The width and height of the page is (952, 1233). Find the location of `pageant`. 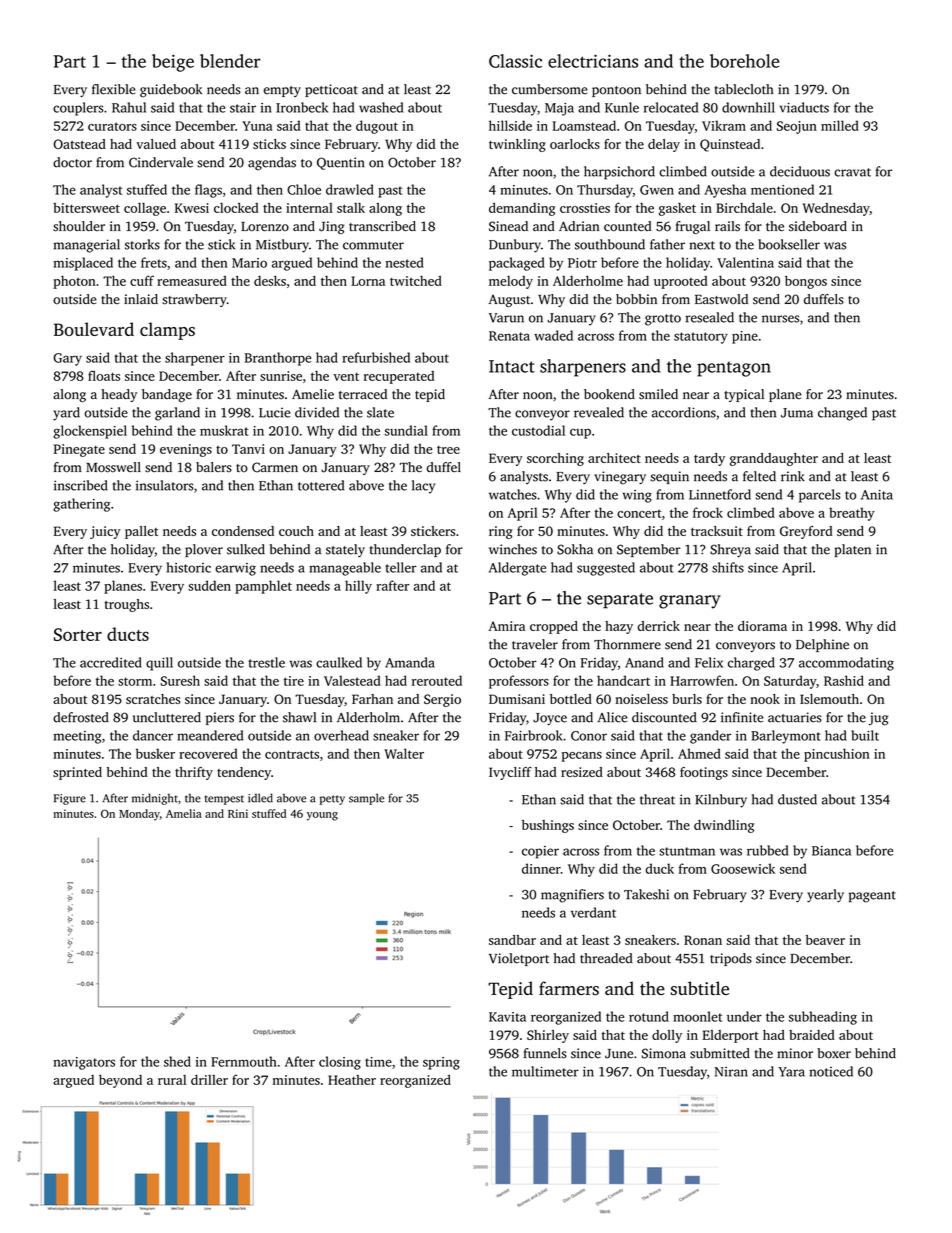

pageant is located at coordinates (872, 897).
